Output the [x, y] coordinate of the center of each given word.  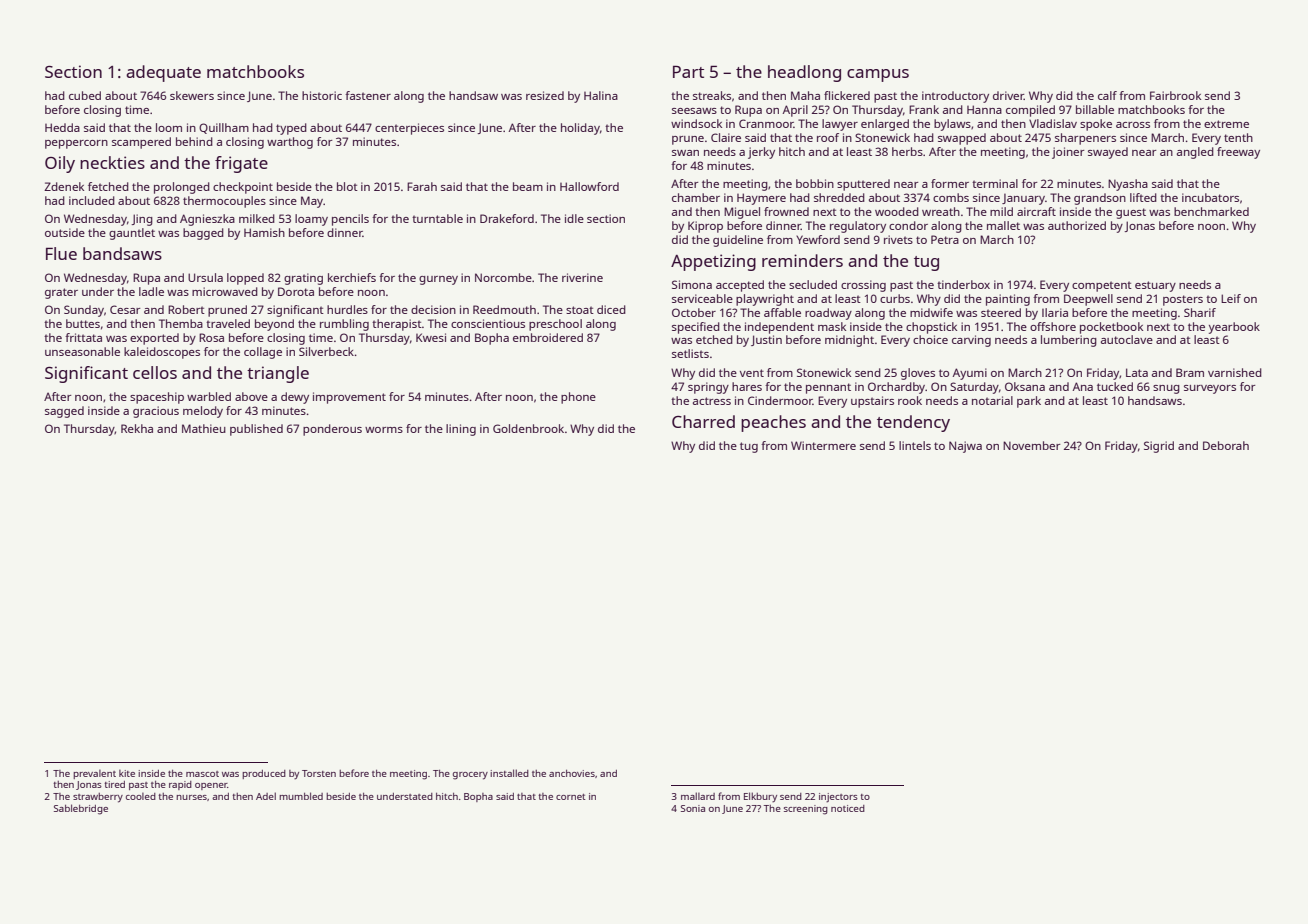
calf [1107, 95]
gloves [918, 374]
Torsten [319, 773]
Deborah [1226, 445]
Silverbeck [326, 351]
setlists [690, 353]
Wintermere [823, 445]
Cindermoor [780, 400]
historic [322, 95]
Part [688, 71]
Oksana [1025, 386]
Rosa [211, 337]
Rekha [137, 428]
